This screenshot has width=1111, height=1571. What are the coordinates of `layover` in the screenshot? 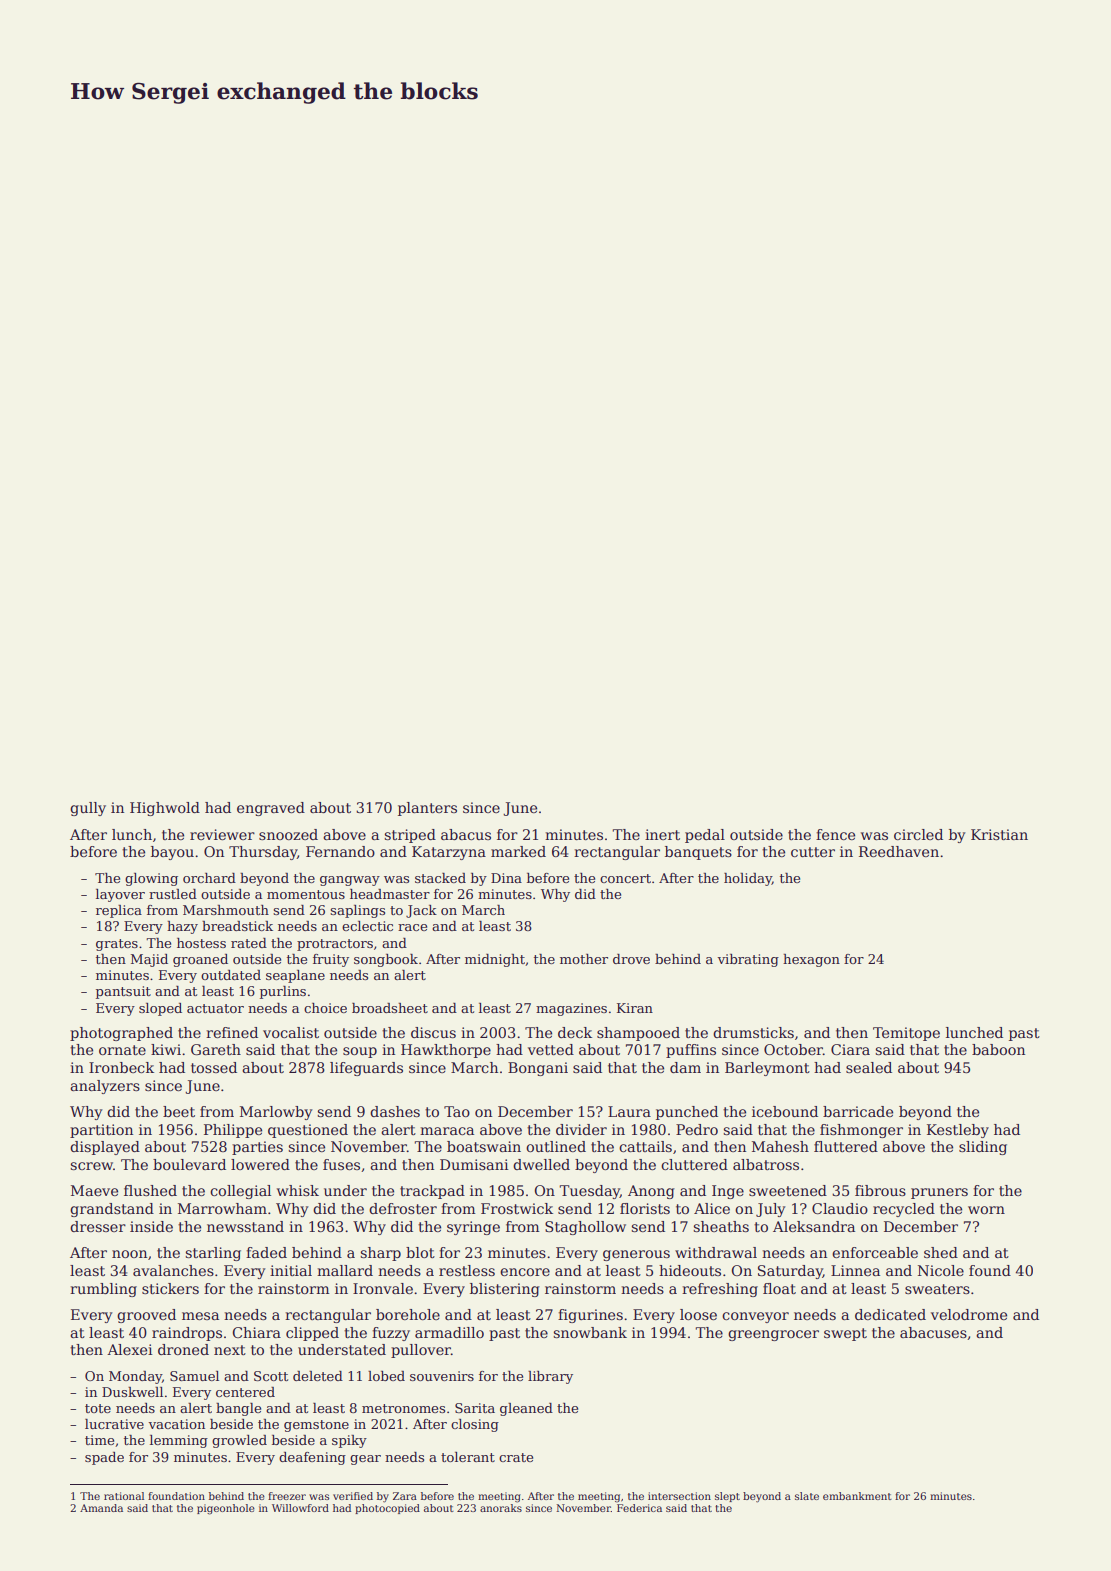 It's located at (120, 895).
